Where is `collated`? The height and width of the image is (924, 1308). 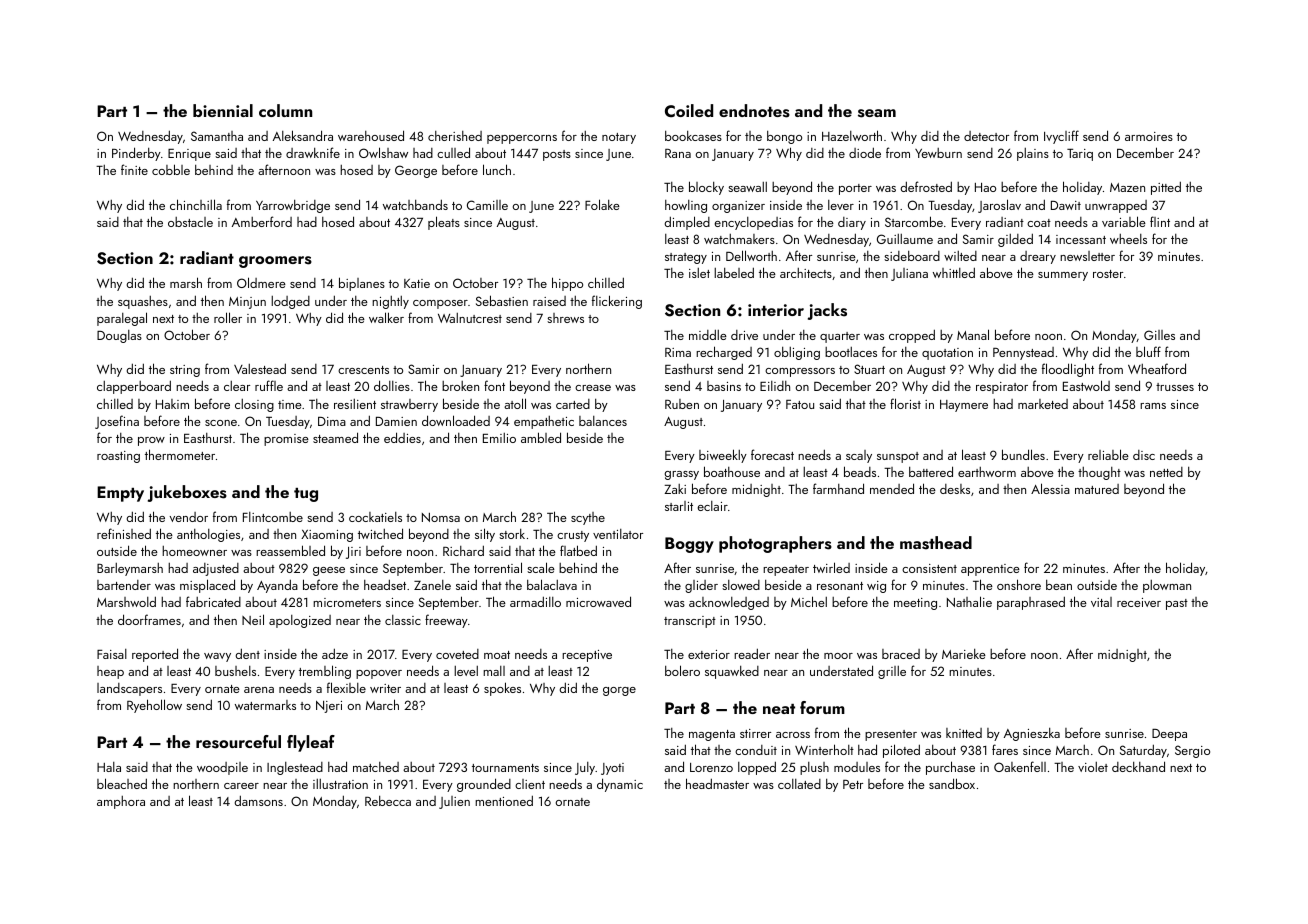 collated is located at coordinates (799, 784).
